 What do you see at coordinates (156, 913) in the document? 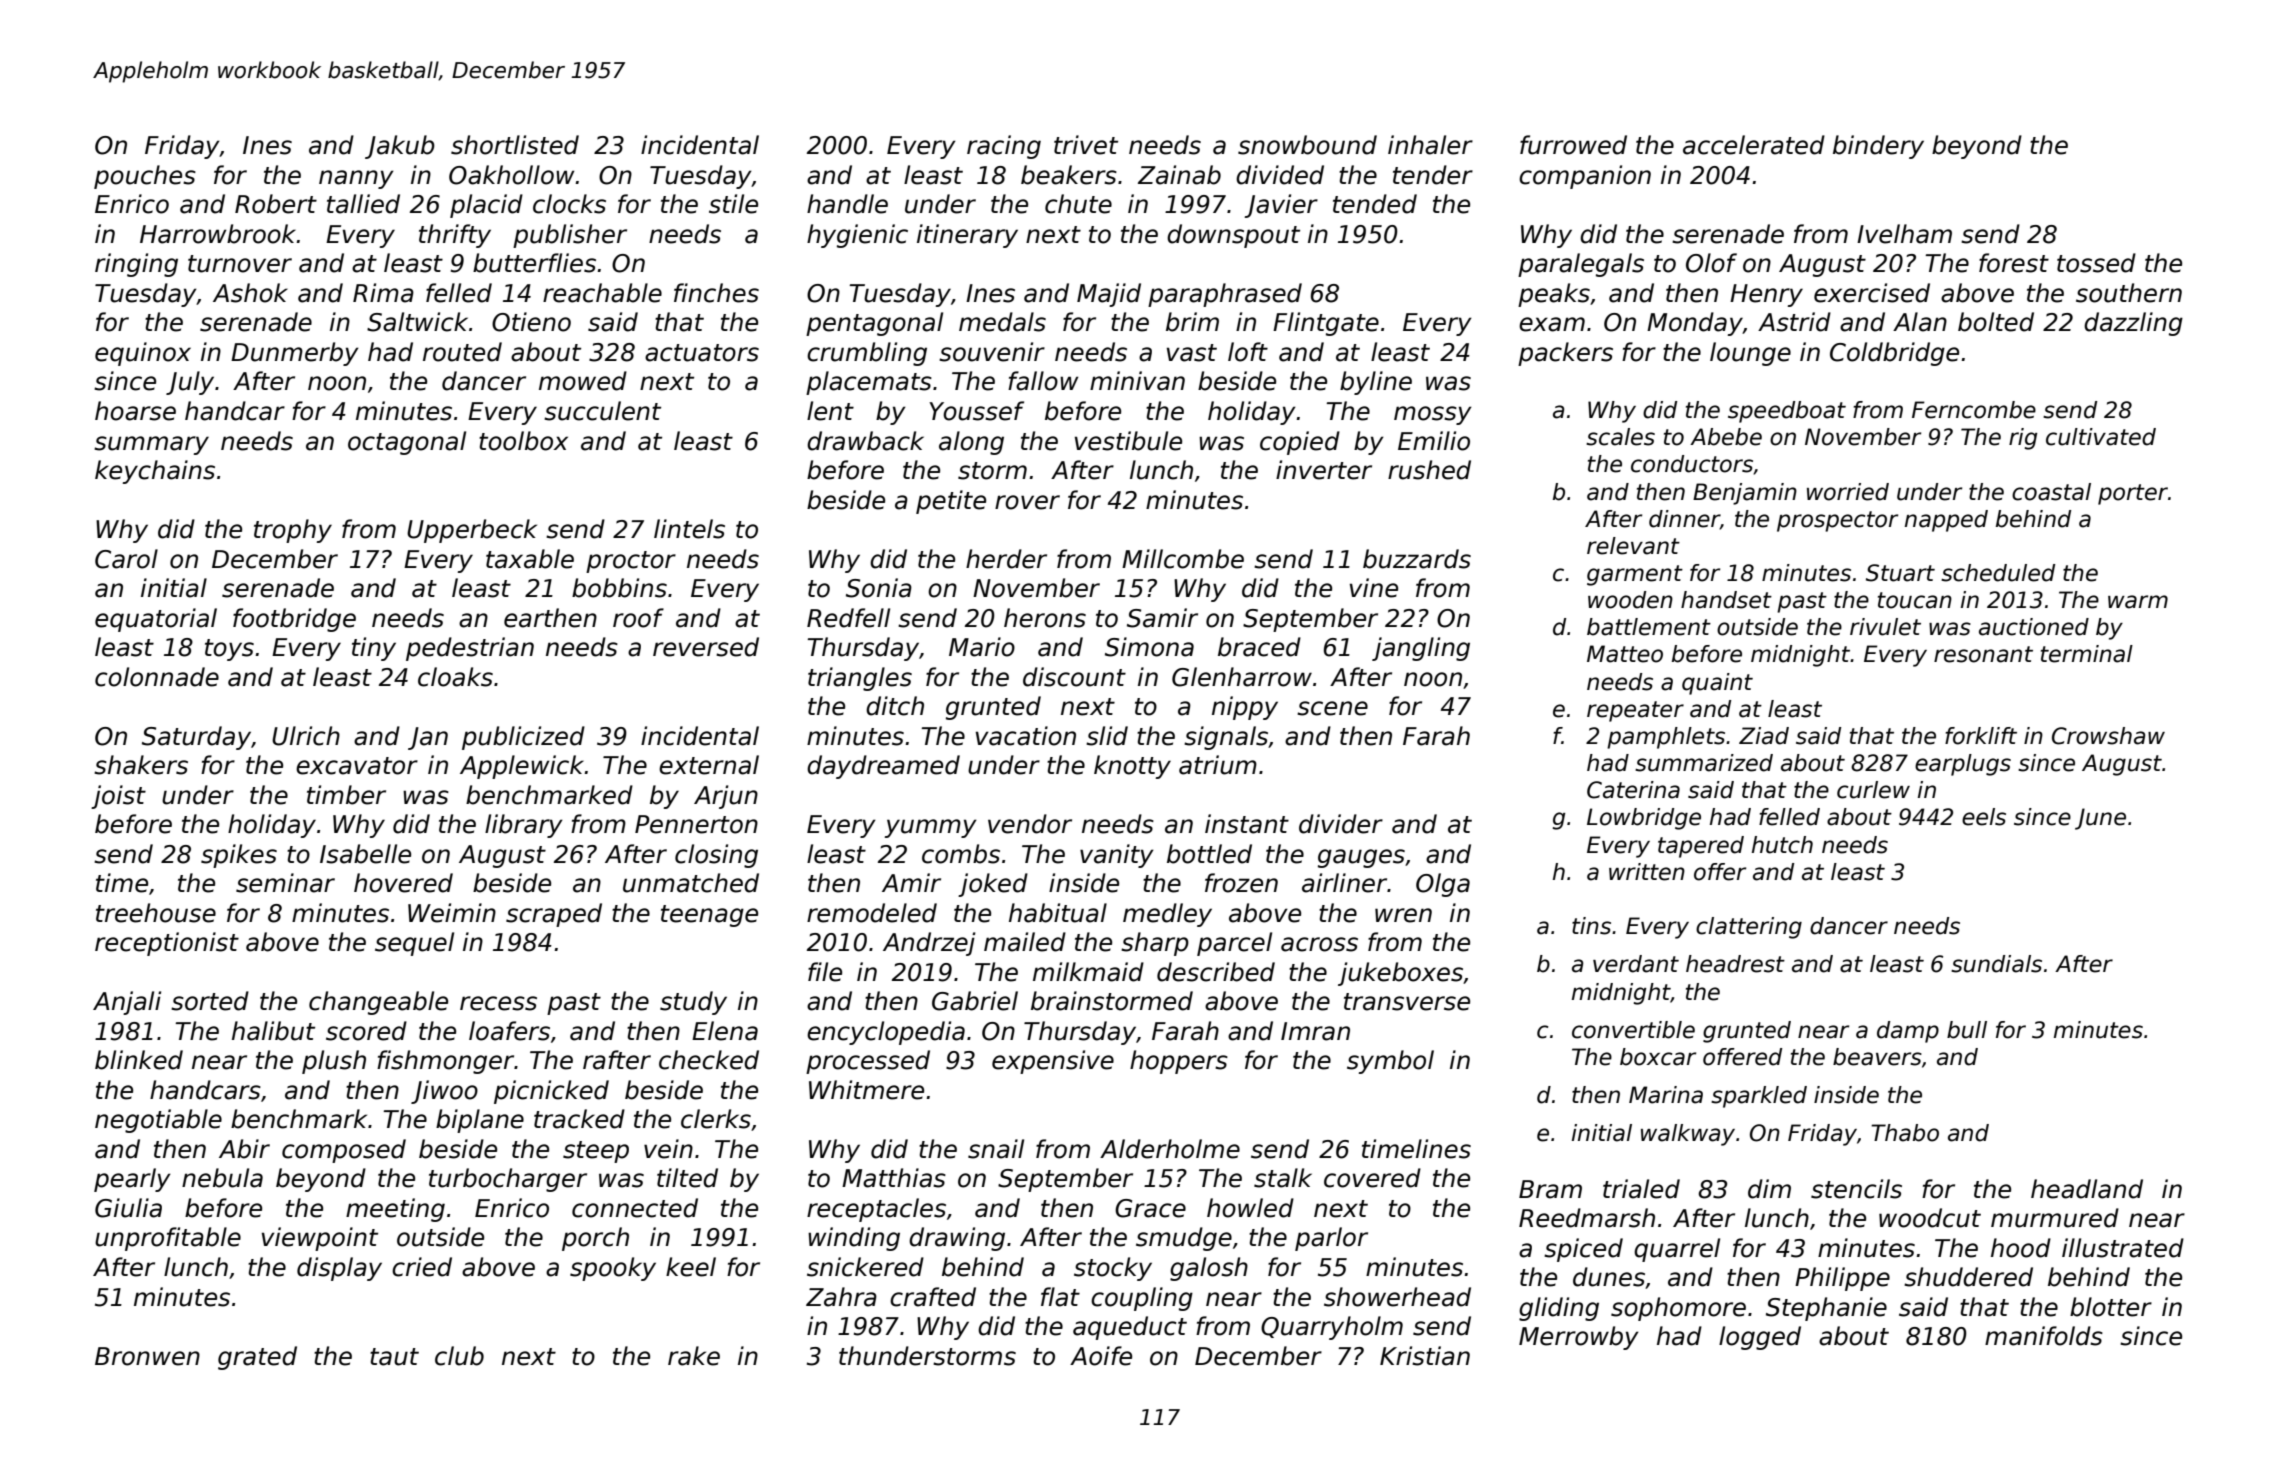
I see `treehouse` at bounding box center [156, 913].
